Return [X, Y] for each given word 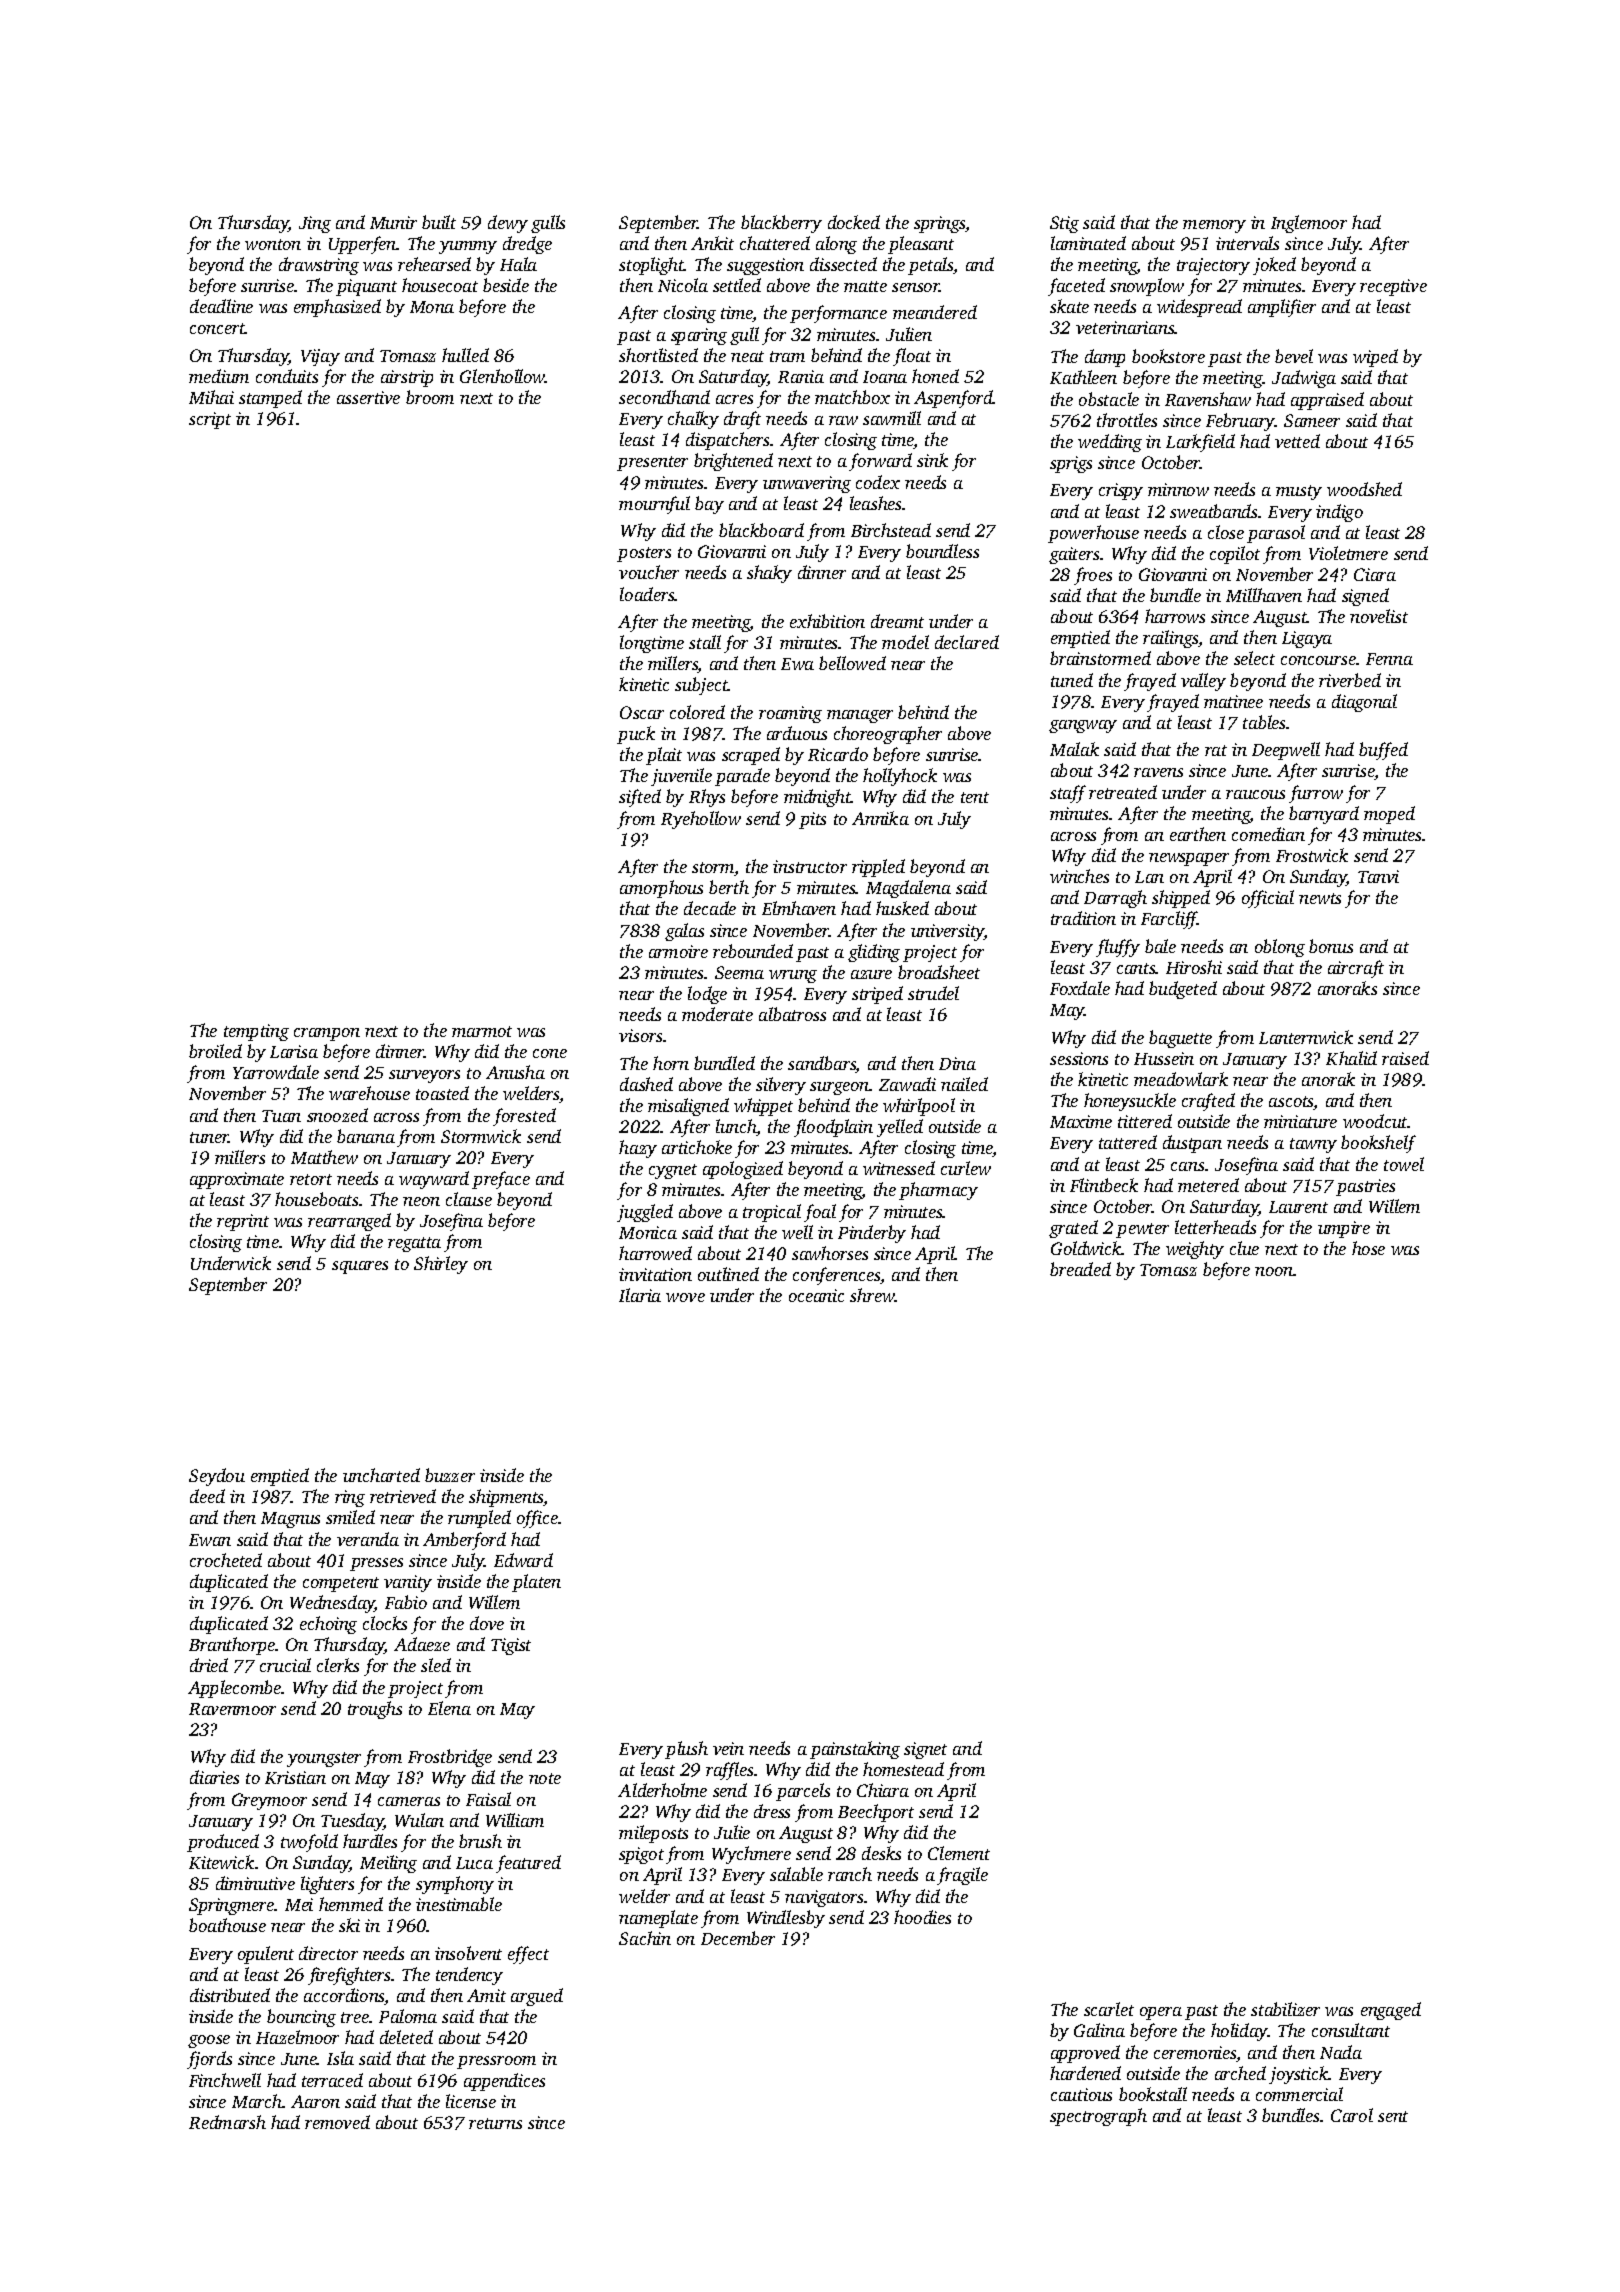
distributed [230, 1995]
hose [1368, 1248]
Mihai [211, 397]
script [210, 420]
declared [967, 642]
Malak [1074, 749]
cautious [1081, 2094]
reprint [243, 1222]
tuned [1072, 680]
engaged [1391, 2011]
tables [1265, 722]
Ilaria [640, 1295]
